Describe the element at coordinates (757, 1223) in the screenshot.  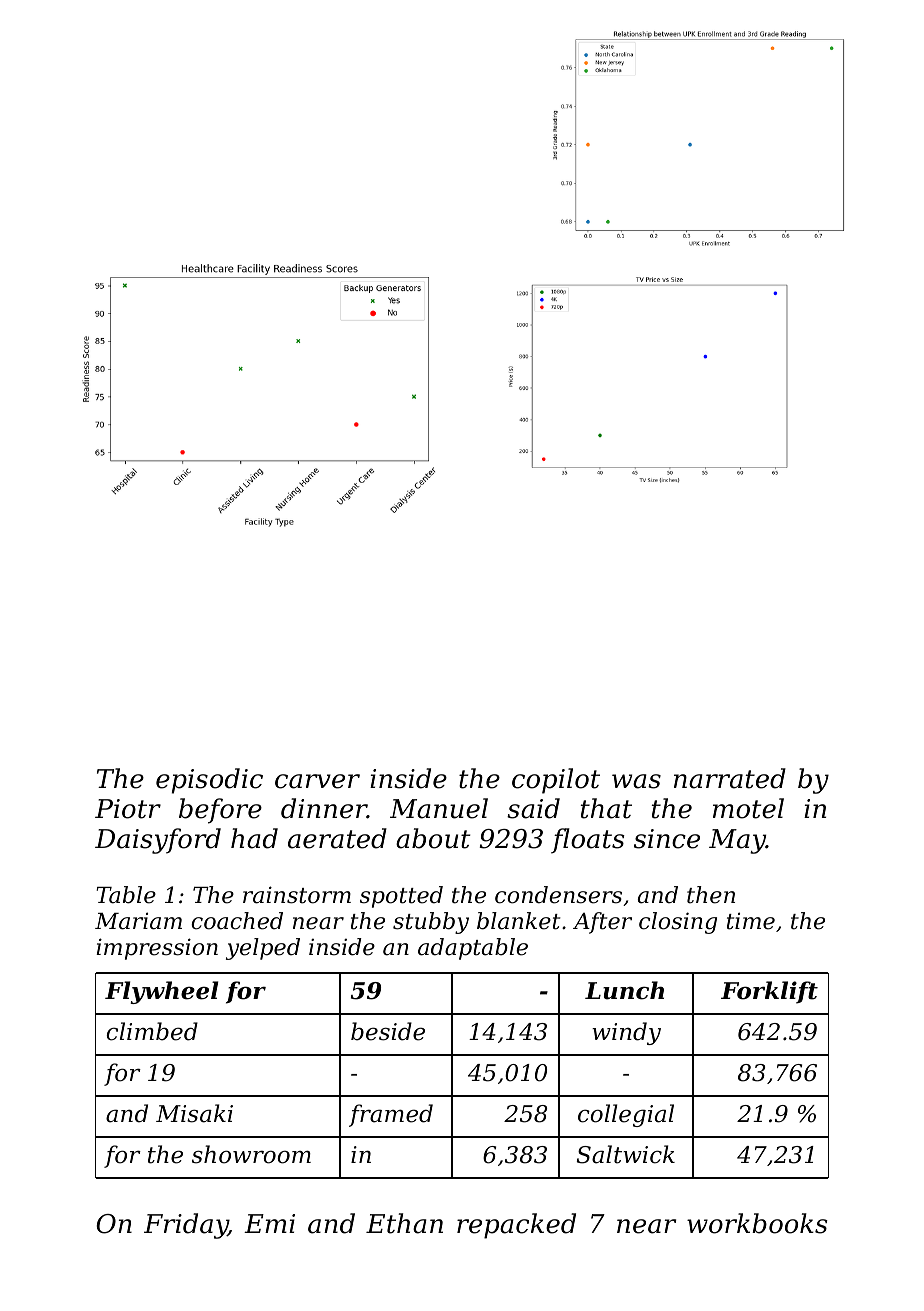
I see `workbooks` at that location.
